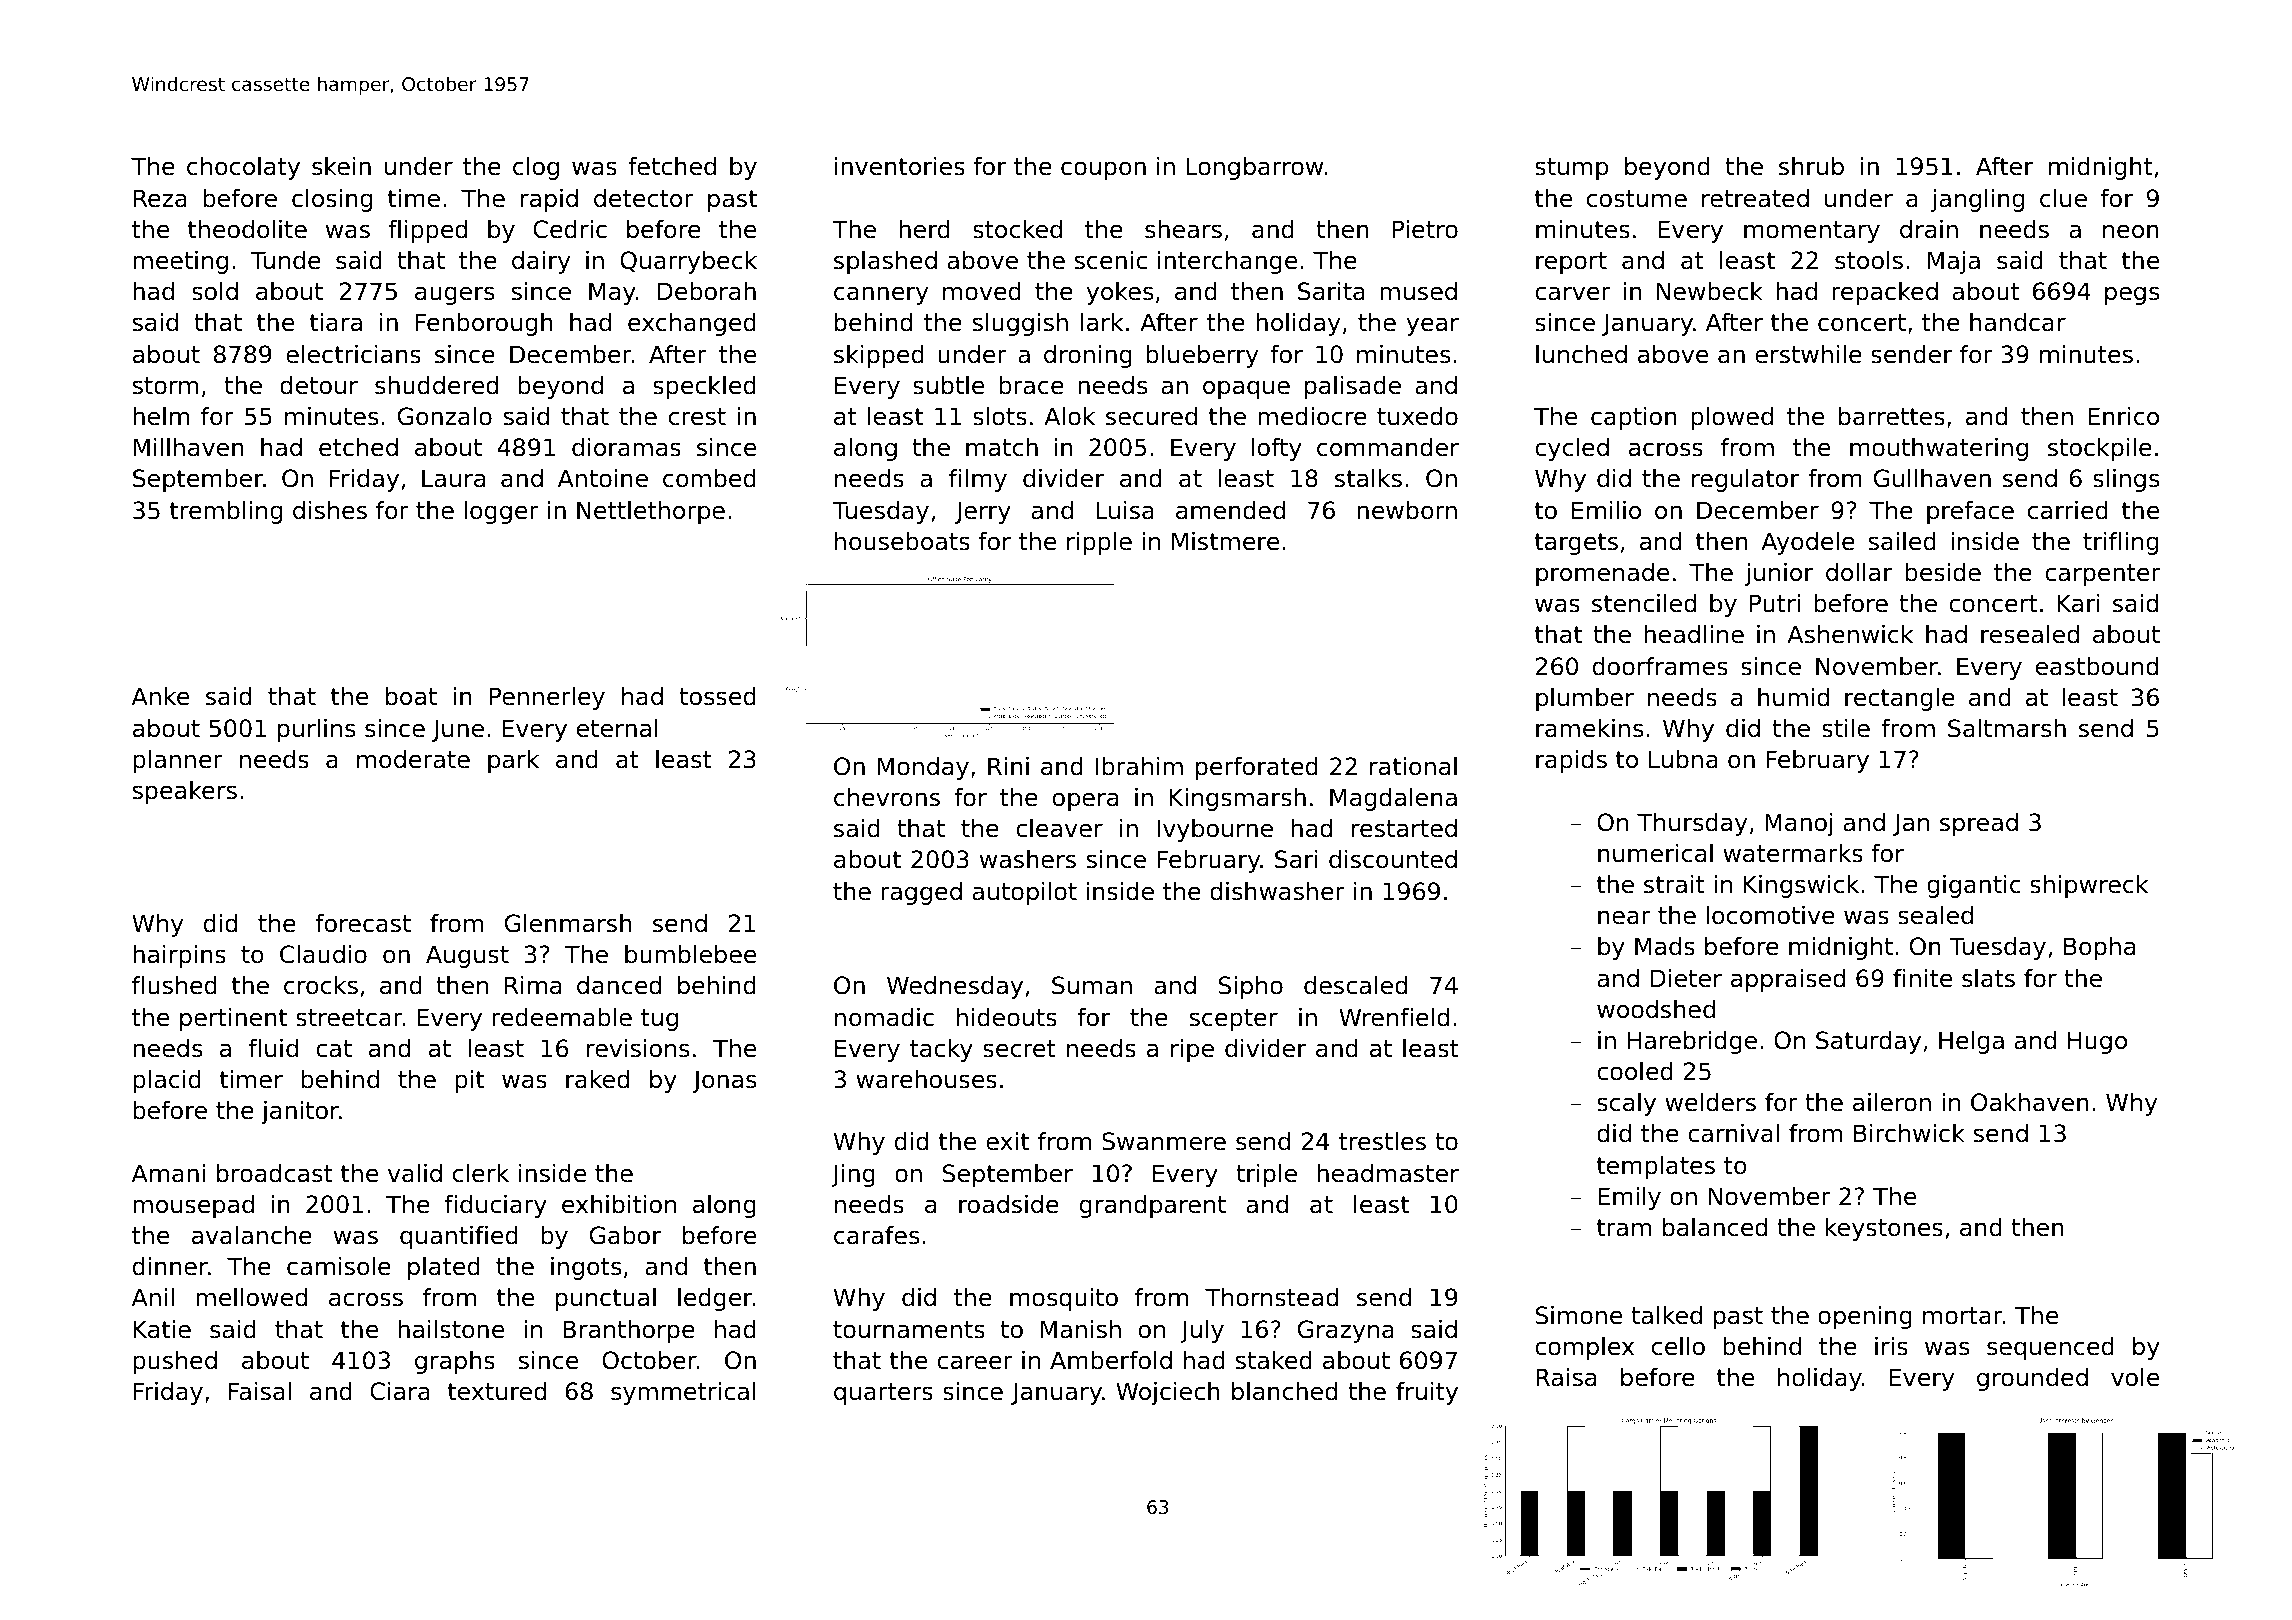  Describe the element at coordinates (1799, 824) in the screenshot. I see `Manoj` at that location.
